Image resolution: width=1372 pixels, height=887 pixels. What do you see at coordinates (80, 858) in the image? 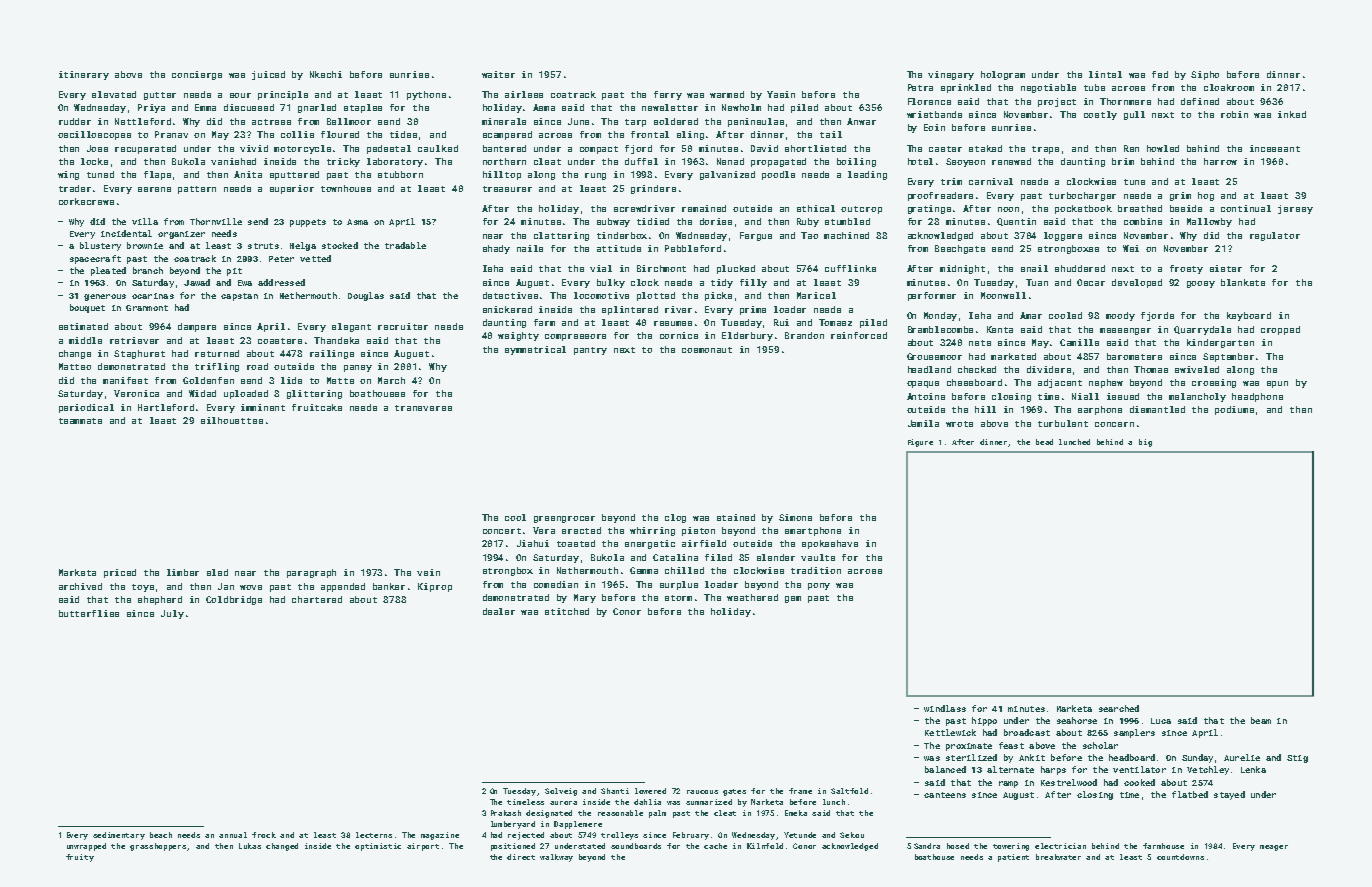
I see `fruity` at bounding box center [80, 858].
